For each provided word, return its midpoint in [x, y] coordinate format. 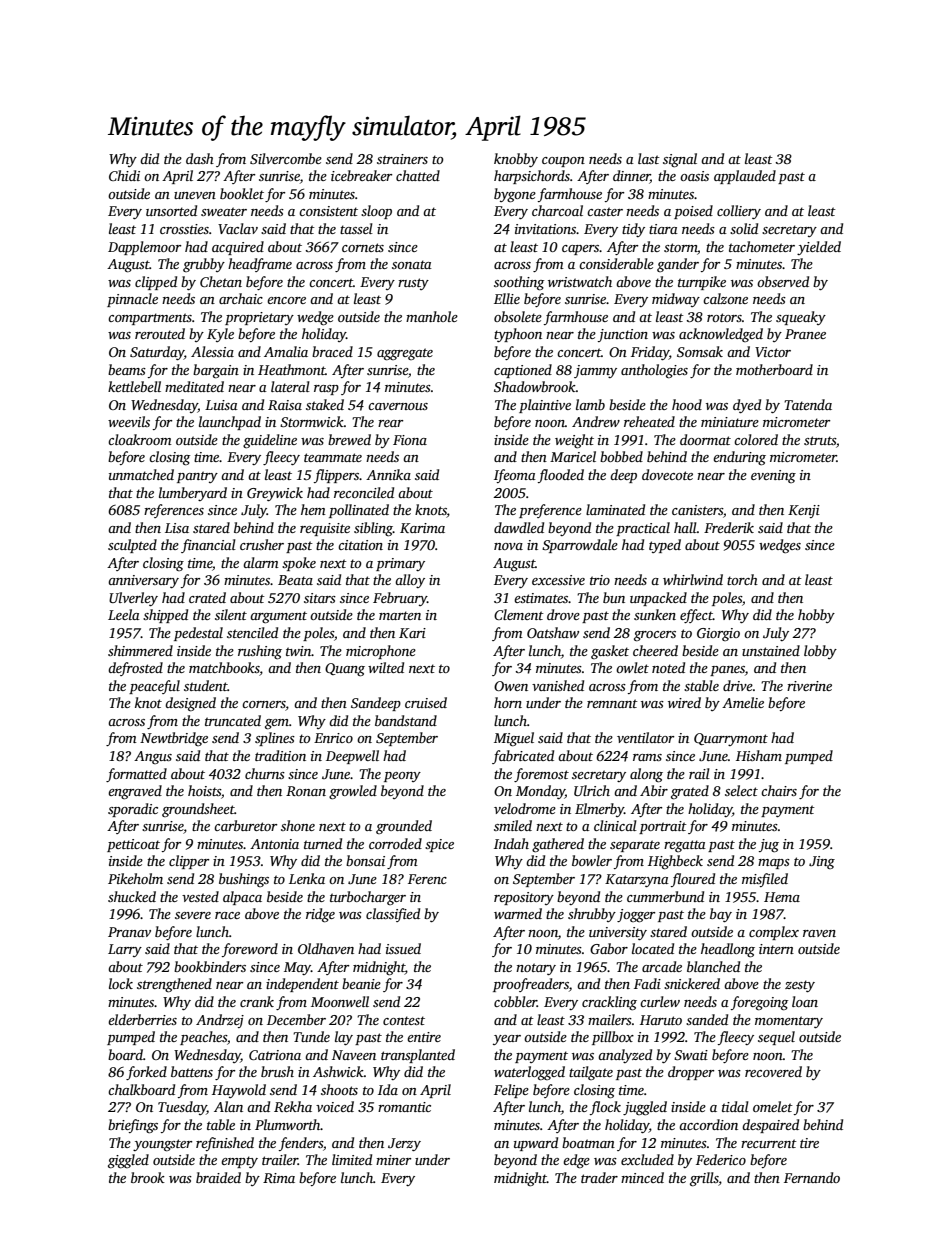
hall [685, 527]
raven [819, 933]
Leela [124, 614]
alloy [410, 581]
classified [393, 915]
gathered [558, 845]
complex [774, 933]
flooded [561, 476]
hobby [816, 616]
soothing [519, 283]
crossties [184, 229]
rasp [326, 390]
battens [192, 1071]
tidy [633, 230]
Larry [125, 950]
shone [298, 825]
